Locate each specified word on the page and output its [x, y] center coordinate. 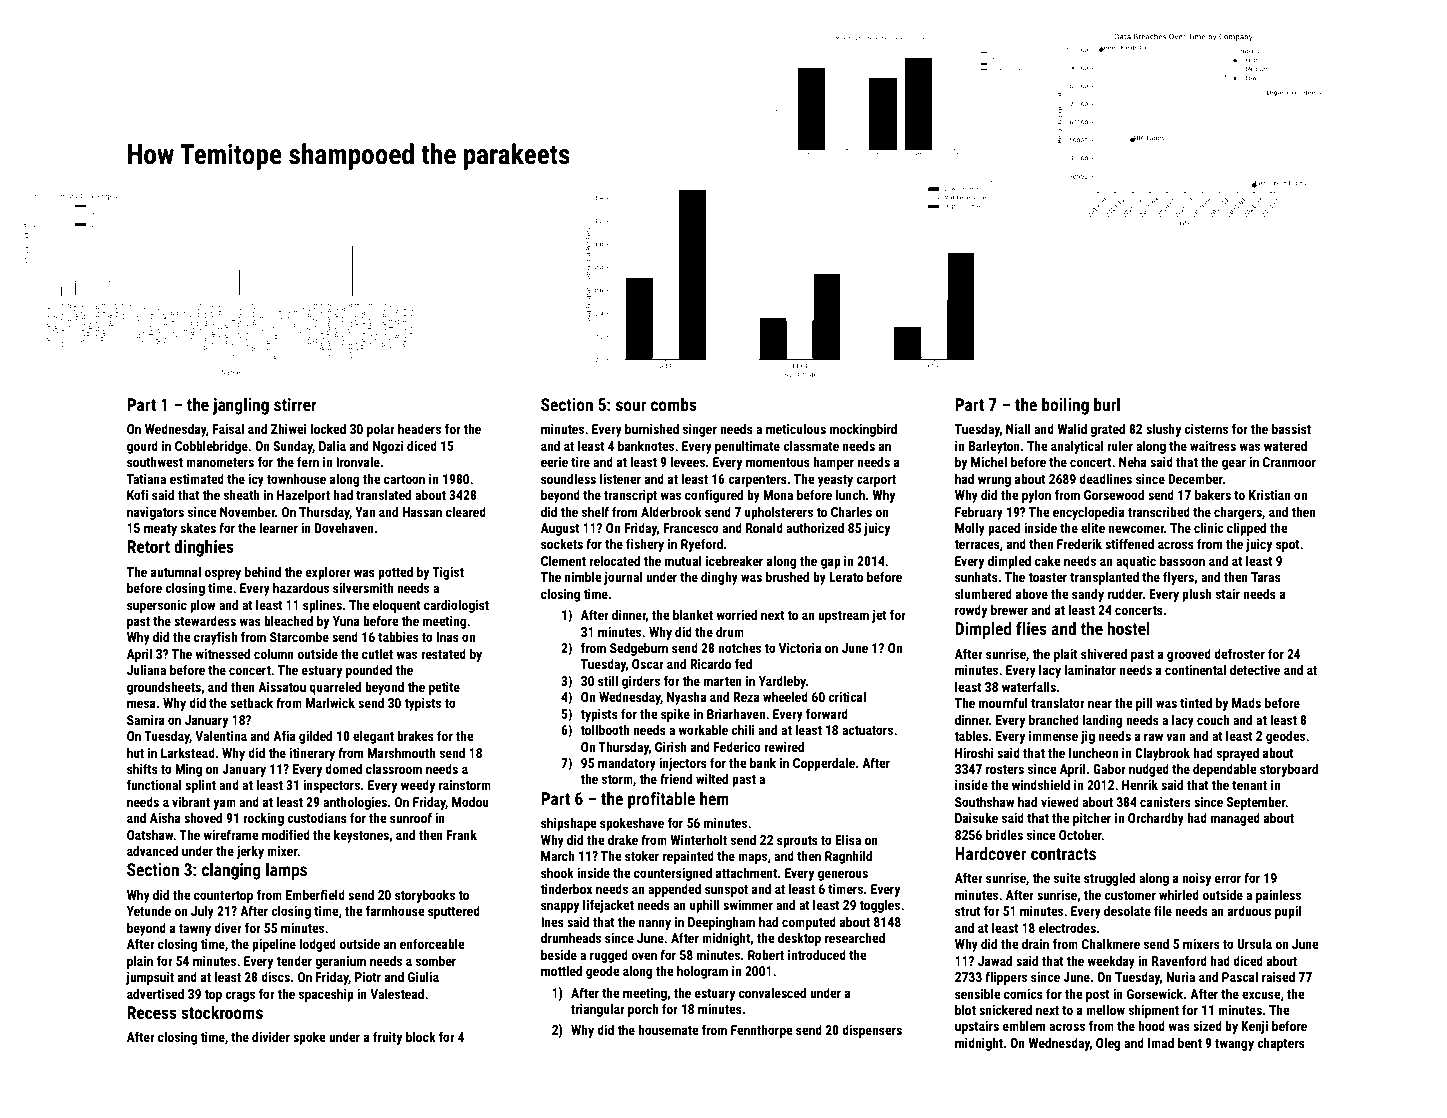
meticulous [796, 428]
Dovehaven [344, 527]
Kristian [1270, 495]
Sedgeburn [639, 649]
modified [286, 834]
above [1032, 593]
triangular [598, 1010]
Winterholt [698, 839]
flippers [1006, 978]
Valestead [397, 993]
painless [1278, 896]
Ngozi [388, 447]
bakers [1213, 494]
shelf [595, 511]
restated [443, 653]
